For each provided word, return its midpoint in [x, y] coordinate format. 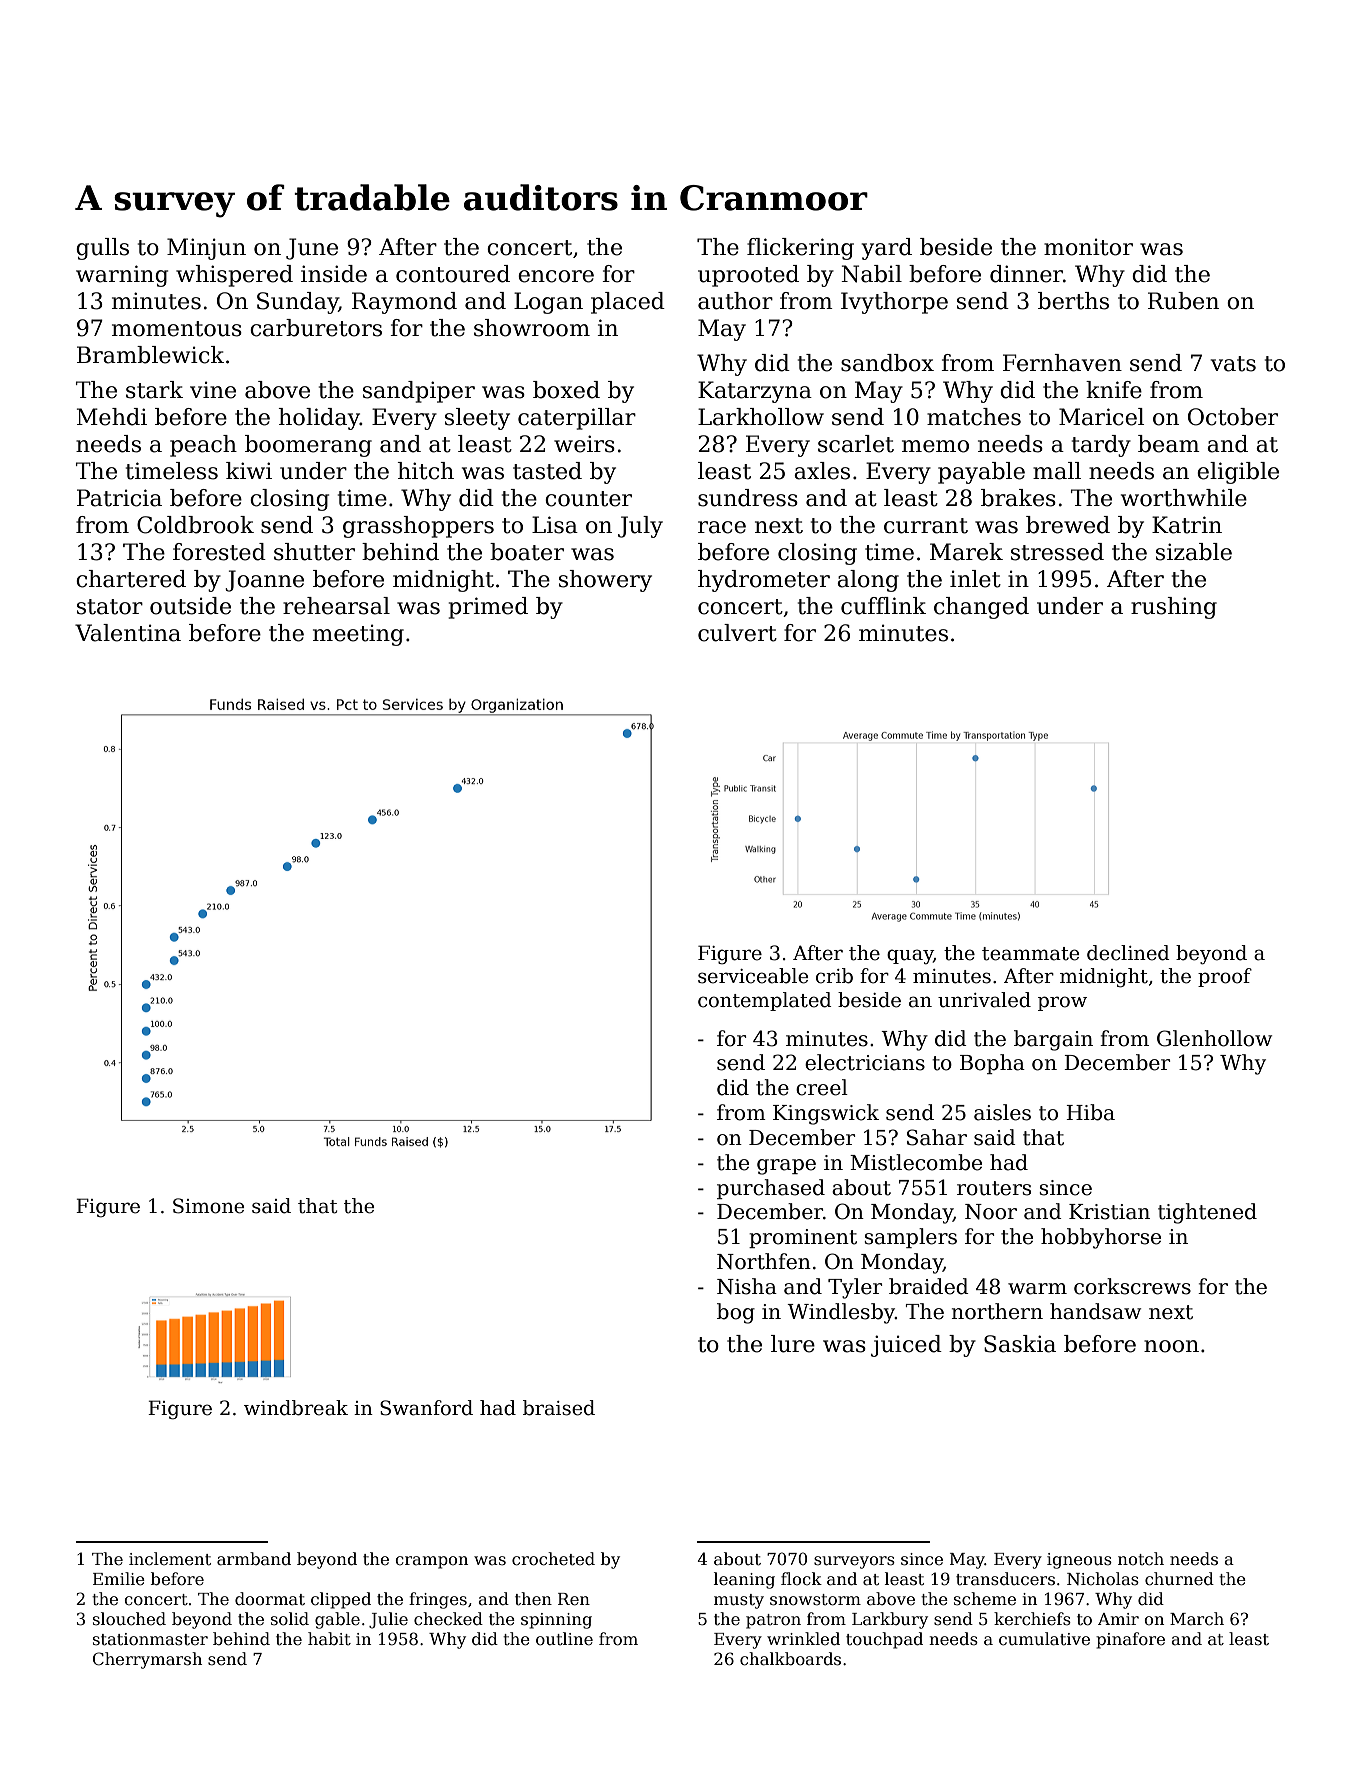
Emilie [119, 1579]
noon [1171, 1346]
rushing [1174, 608]
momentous [177, 329]
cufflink [883, 606]
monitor [1088, 247]
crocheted [553, 1559]
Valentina [128, 633]
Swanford [426, 1408]
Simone [208, 1206]
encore [556, 276]
